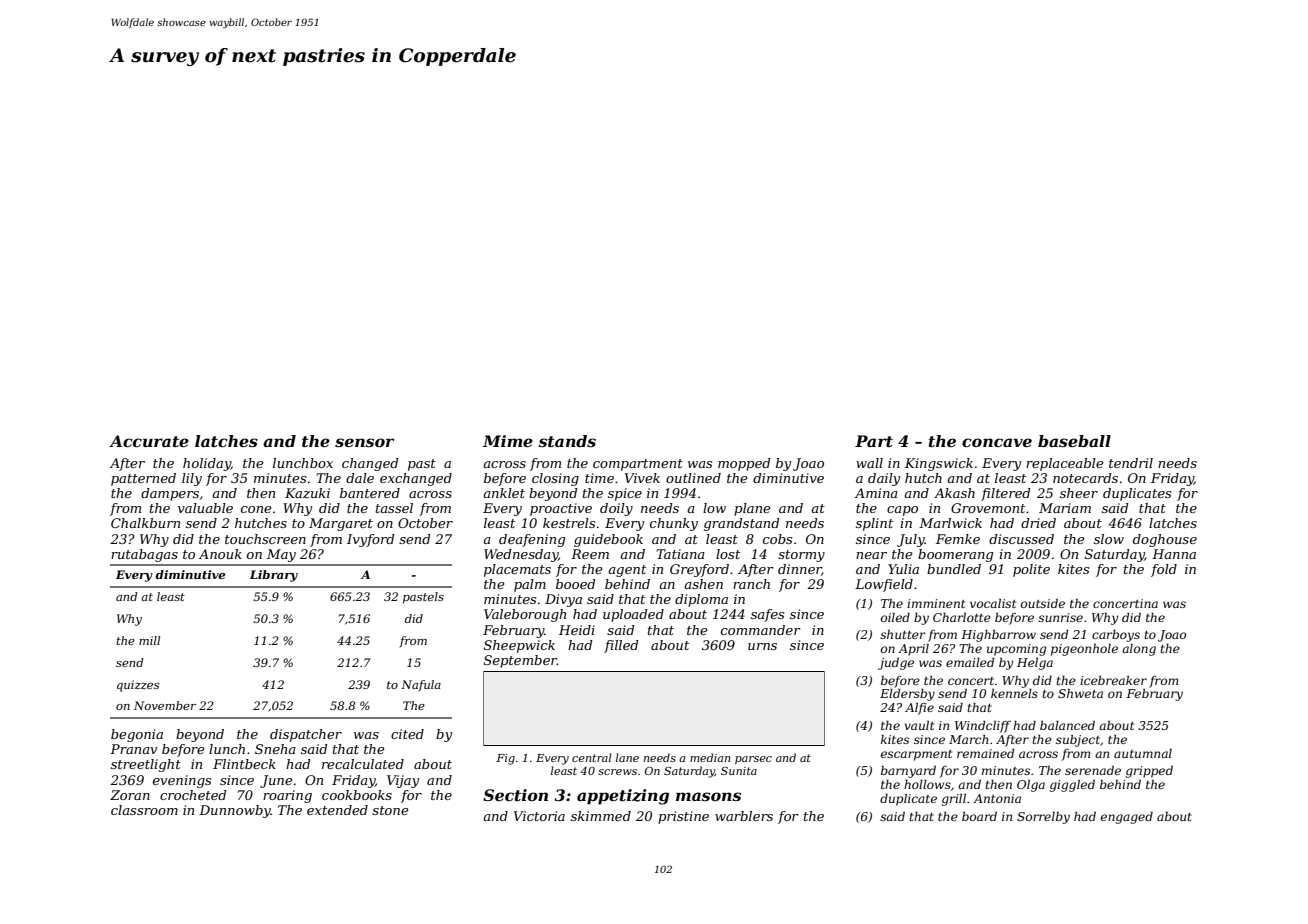 This screenshot has width=1308, height=924. What do you see at coordinates (642, 478) in the screenshot?
I see `Vivek` at bounding box center [642, 478].
